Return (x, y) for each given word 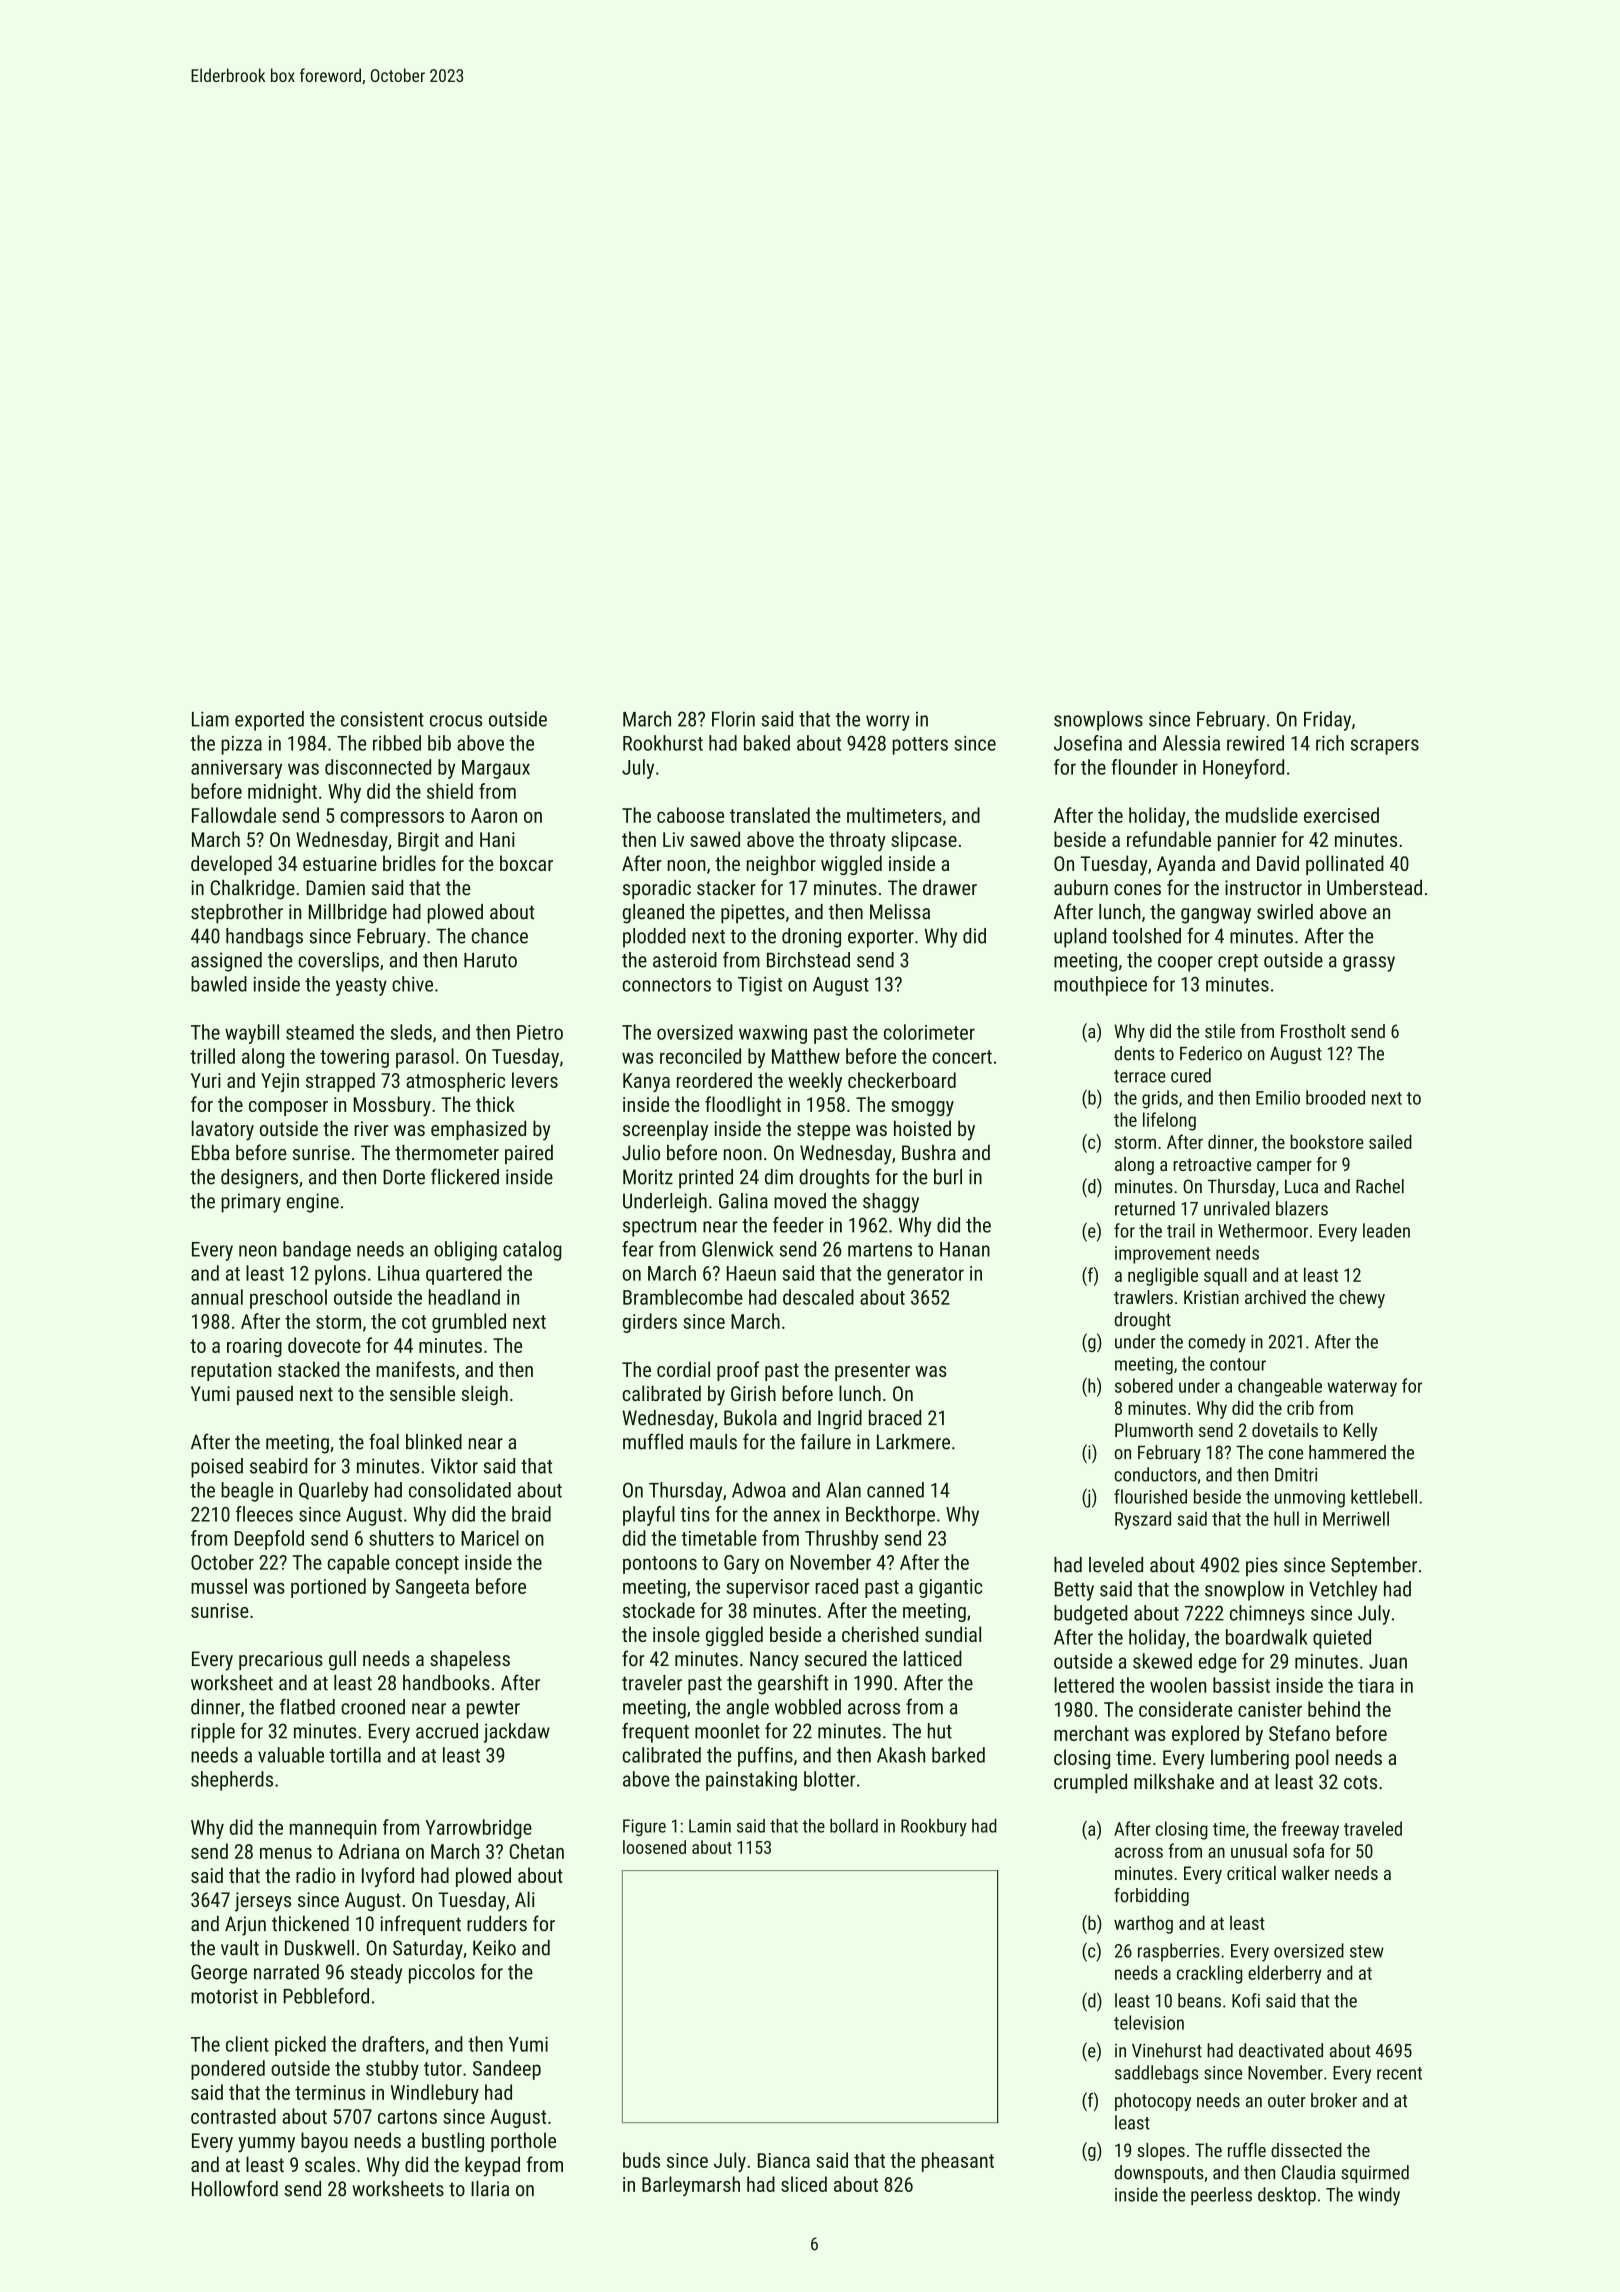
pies (1262, 1567)
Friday (1327, 721)
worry (888, 723)
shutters (401, 1538)
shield (450, 791)
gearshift (793, 1684)
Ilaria (490, 2189)
